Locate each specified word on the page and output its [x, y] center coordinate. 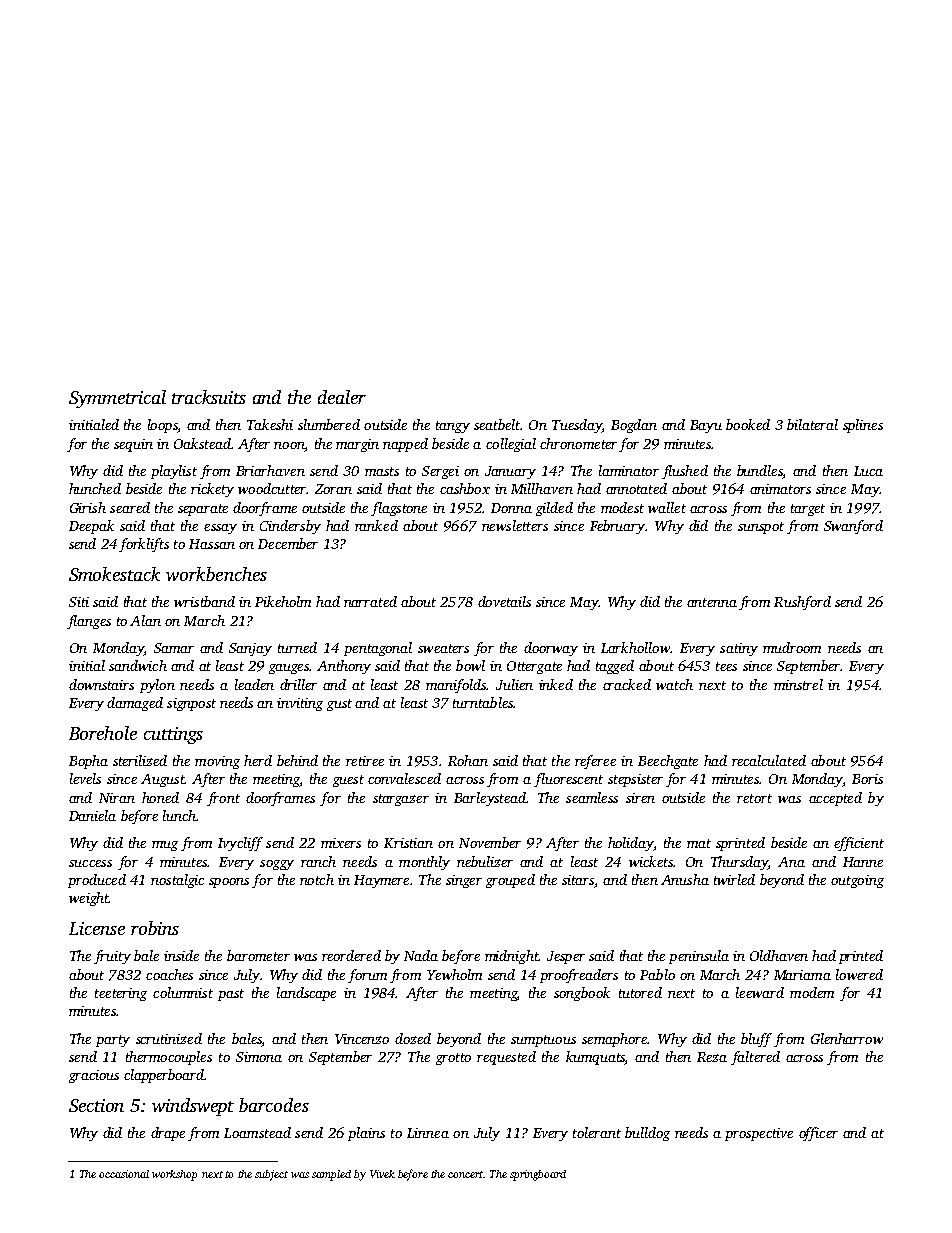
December [288, 543]
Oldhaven [779, 955]
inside [181, 955]
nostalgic [177, 881]
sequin [133, 445]
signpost [191, 704]
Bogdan [634, 426]
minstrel [798, 684]
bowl [470, 665]
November [490, 842]
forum [367, 976]
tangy [453, 427]
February [617, 527]
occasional [124, 1174]
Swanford [853, 527]
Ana [791, 862]
